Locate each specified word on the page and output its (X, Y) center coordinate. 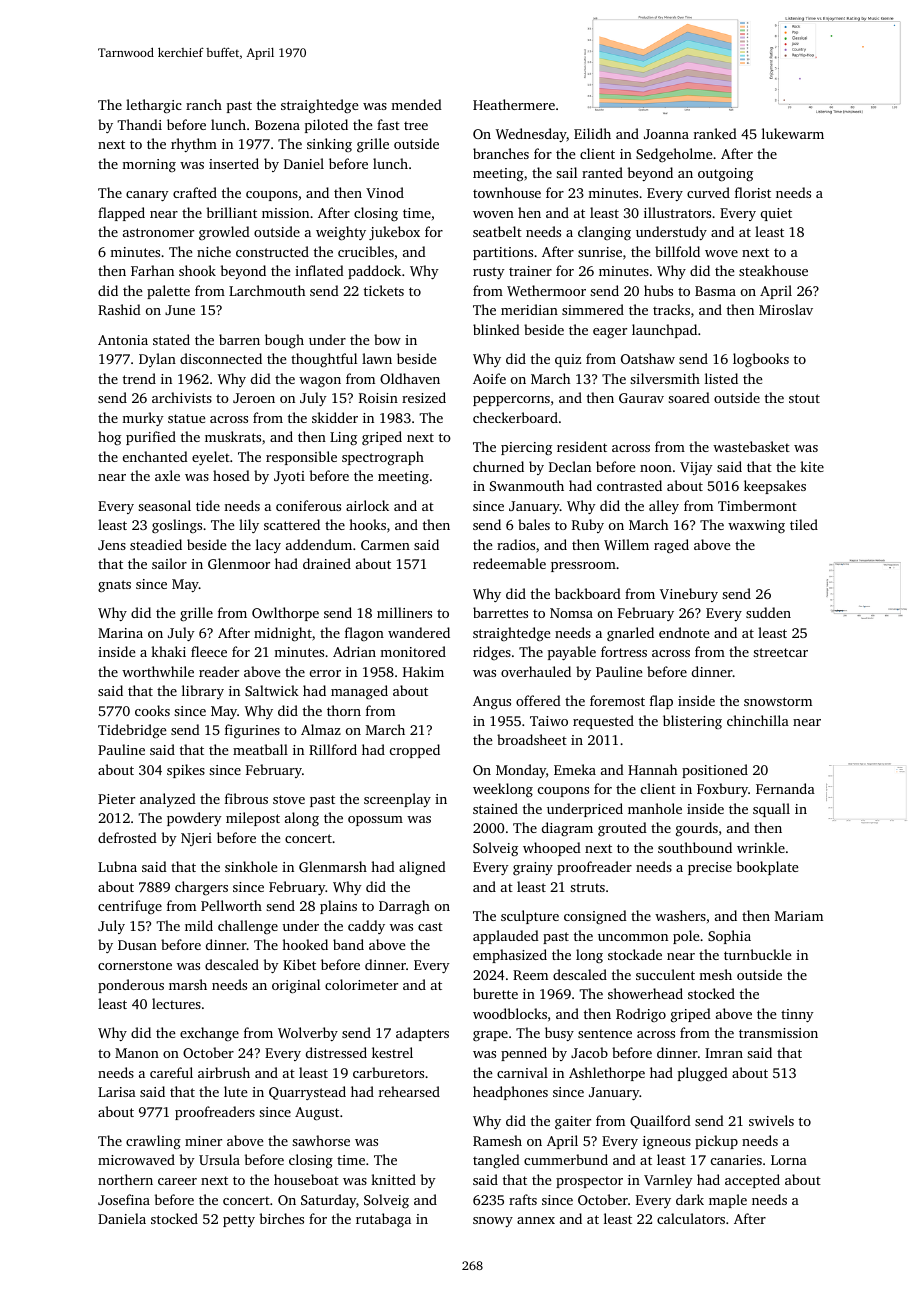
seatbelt (497, 231)
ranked (715, 133)
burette (495, 993)
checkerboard (515, 417)
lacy (268, 546)
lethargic (154, 106)
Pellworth (231, 905)
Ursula (219, 1159)
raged (671, 546)
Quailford (660, 1122)
